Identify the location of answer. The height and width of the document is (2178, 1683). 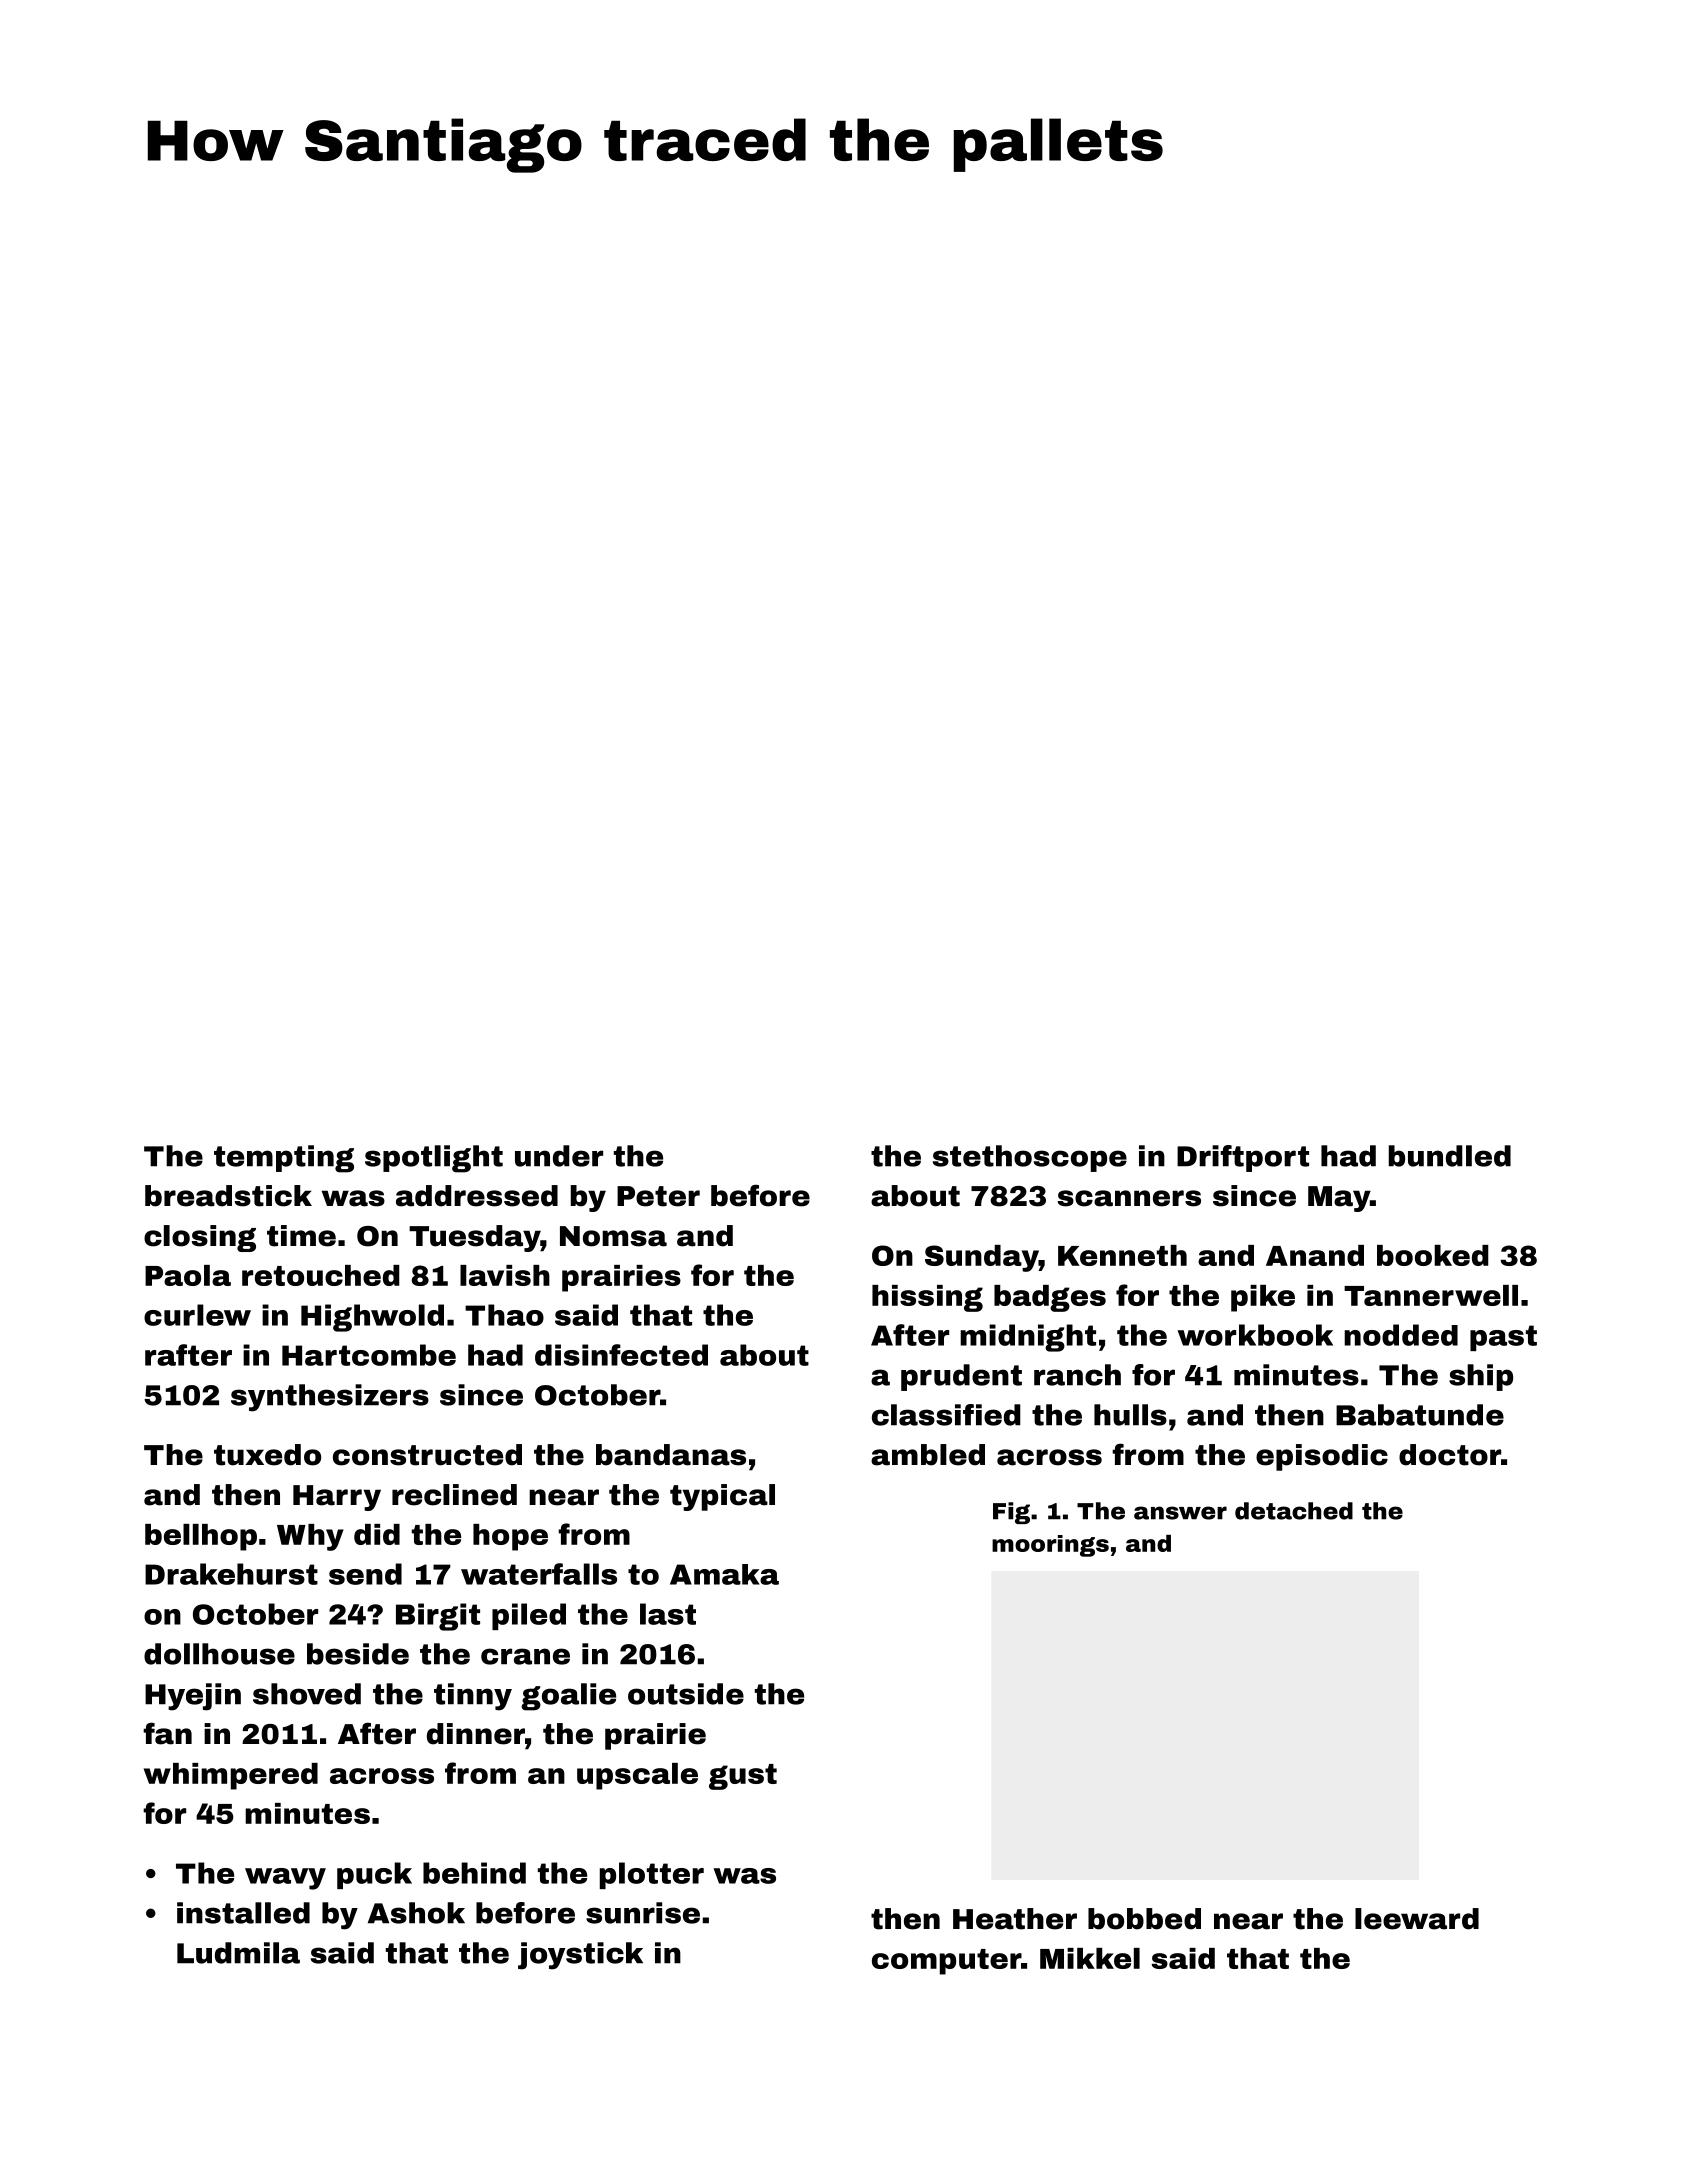
(1180, 1513).
